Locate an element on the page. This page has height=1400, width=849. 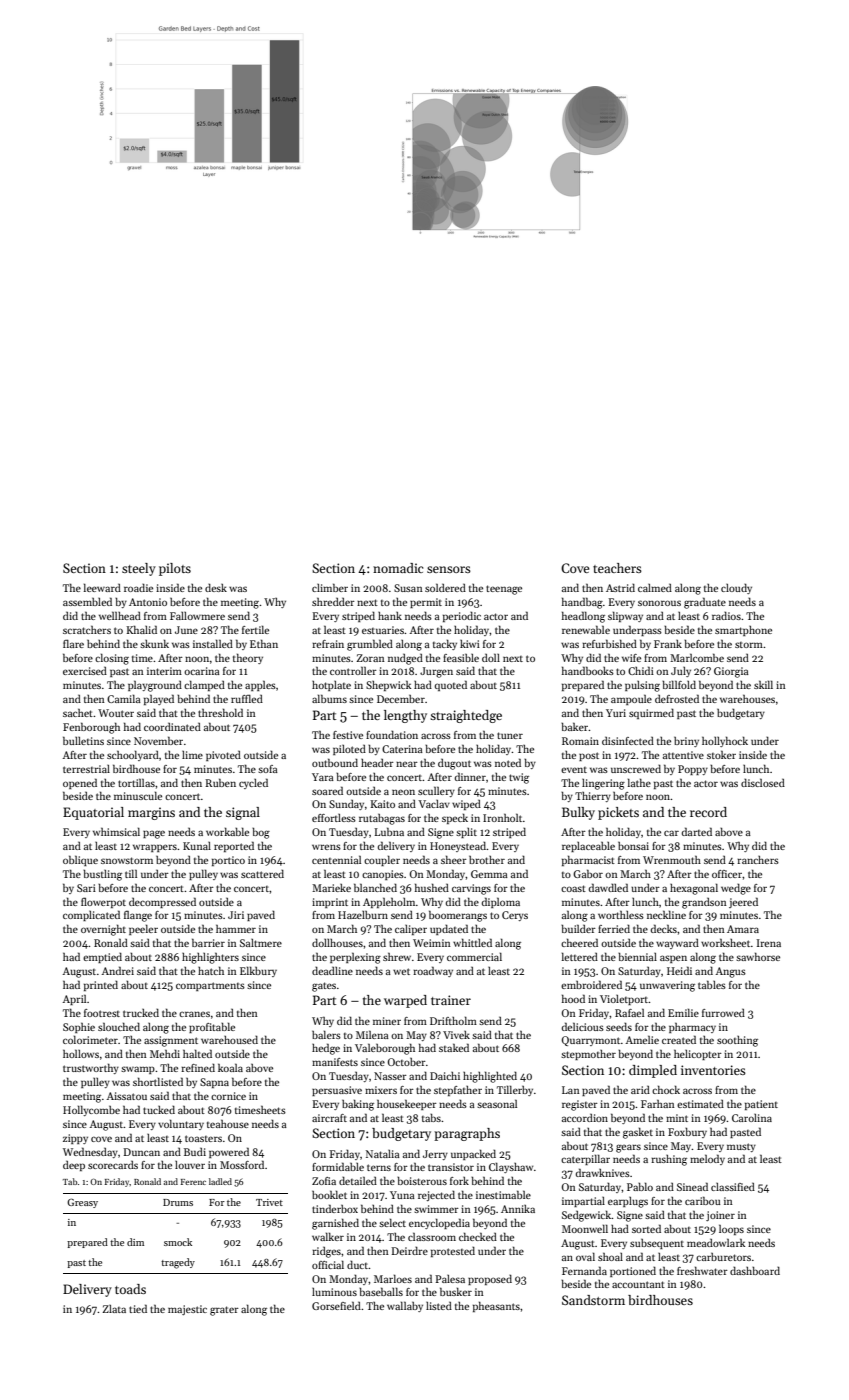
classified is located at coordinates (733, 1186).
